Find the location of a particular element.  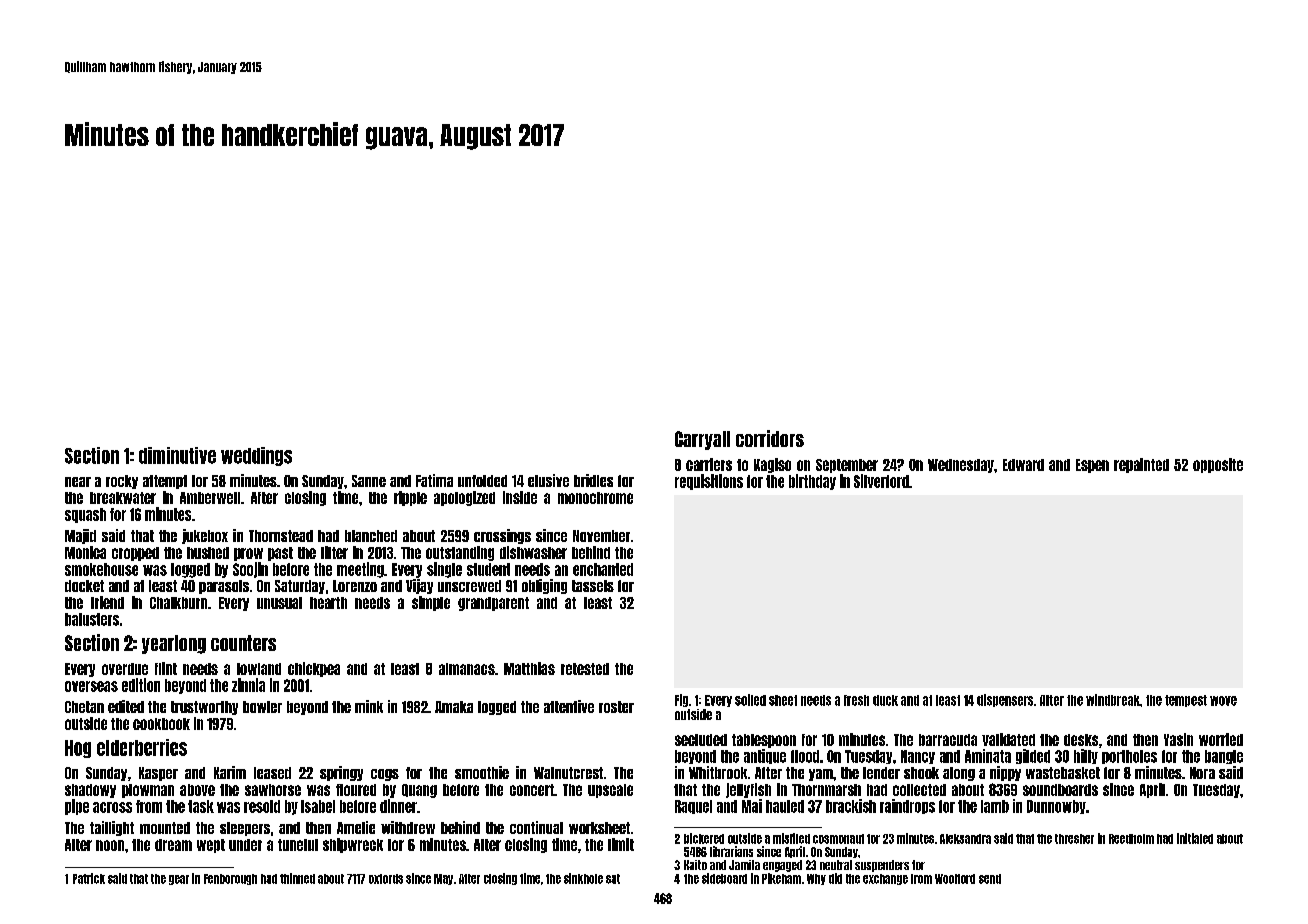

wove is located at coordinates (1223, 701).
